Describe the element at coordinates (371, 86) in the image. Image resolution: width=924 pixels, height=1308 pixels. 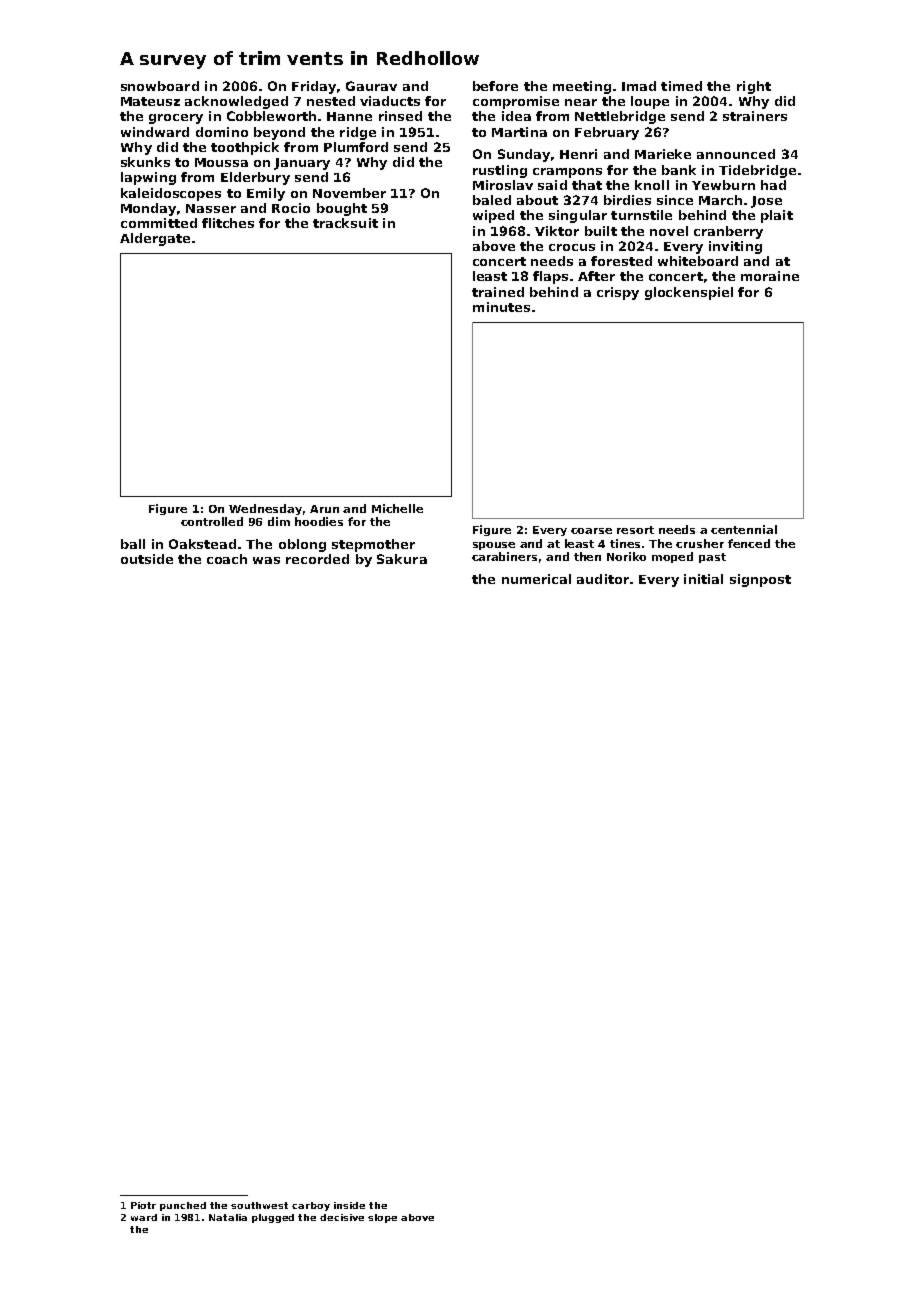
I see `Gaurav` at that location.
